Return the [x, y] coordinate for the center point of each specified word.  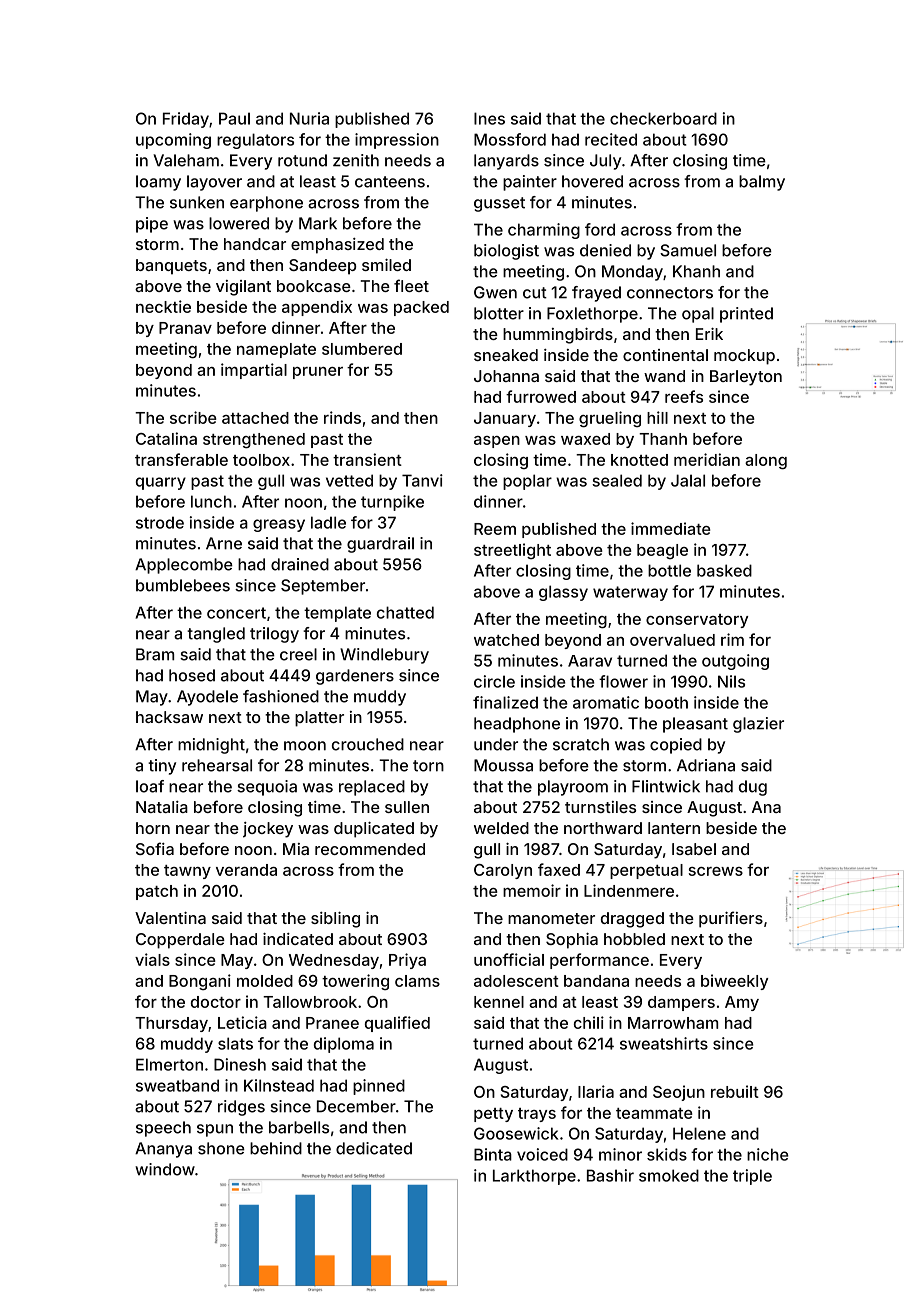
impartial [254, 371]
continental [665, 355]
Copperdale [180, 941]
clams [417, 981]
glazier [758, 725]
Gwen [495, 292]
